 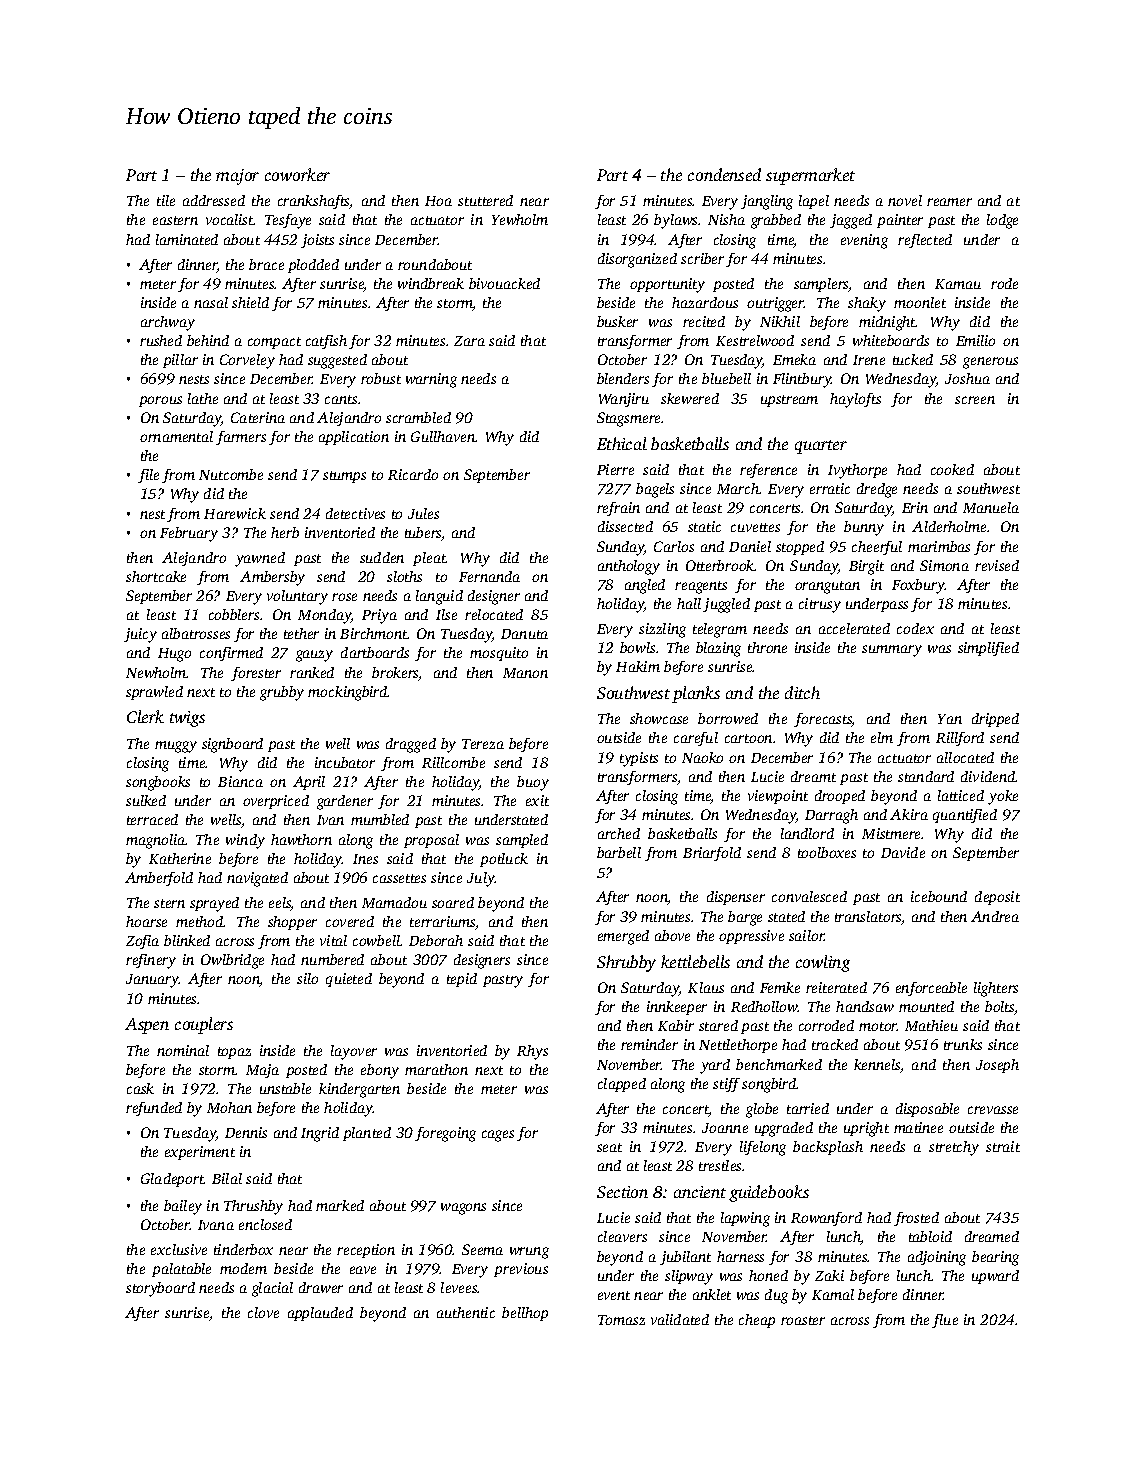 What do you see at coordinates (469, 341) in the document?
I see `Zara` at bounding box center [469, 341].
